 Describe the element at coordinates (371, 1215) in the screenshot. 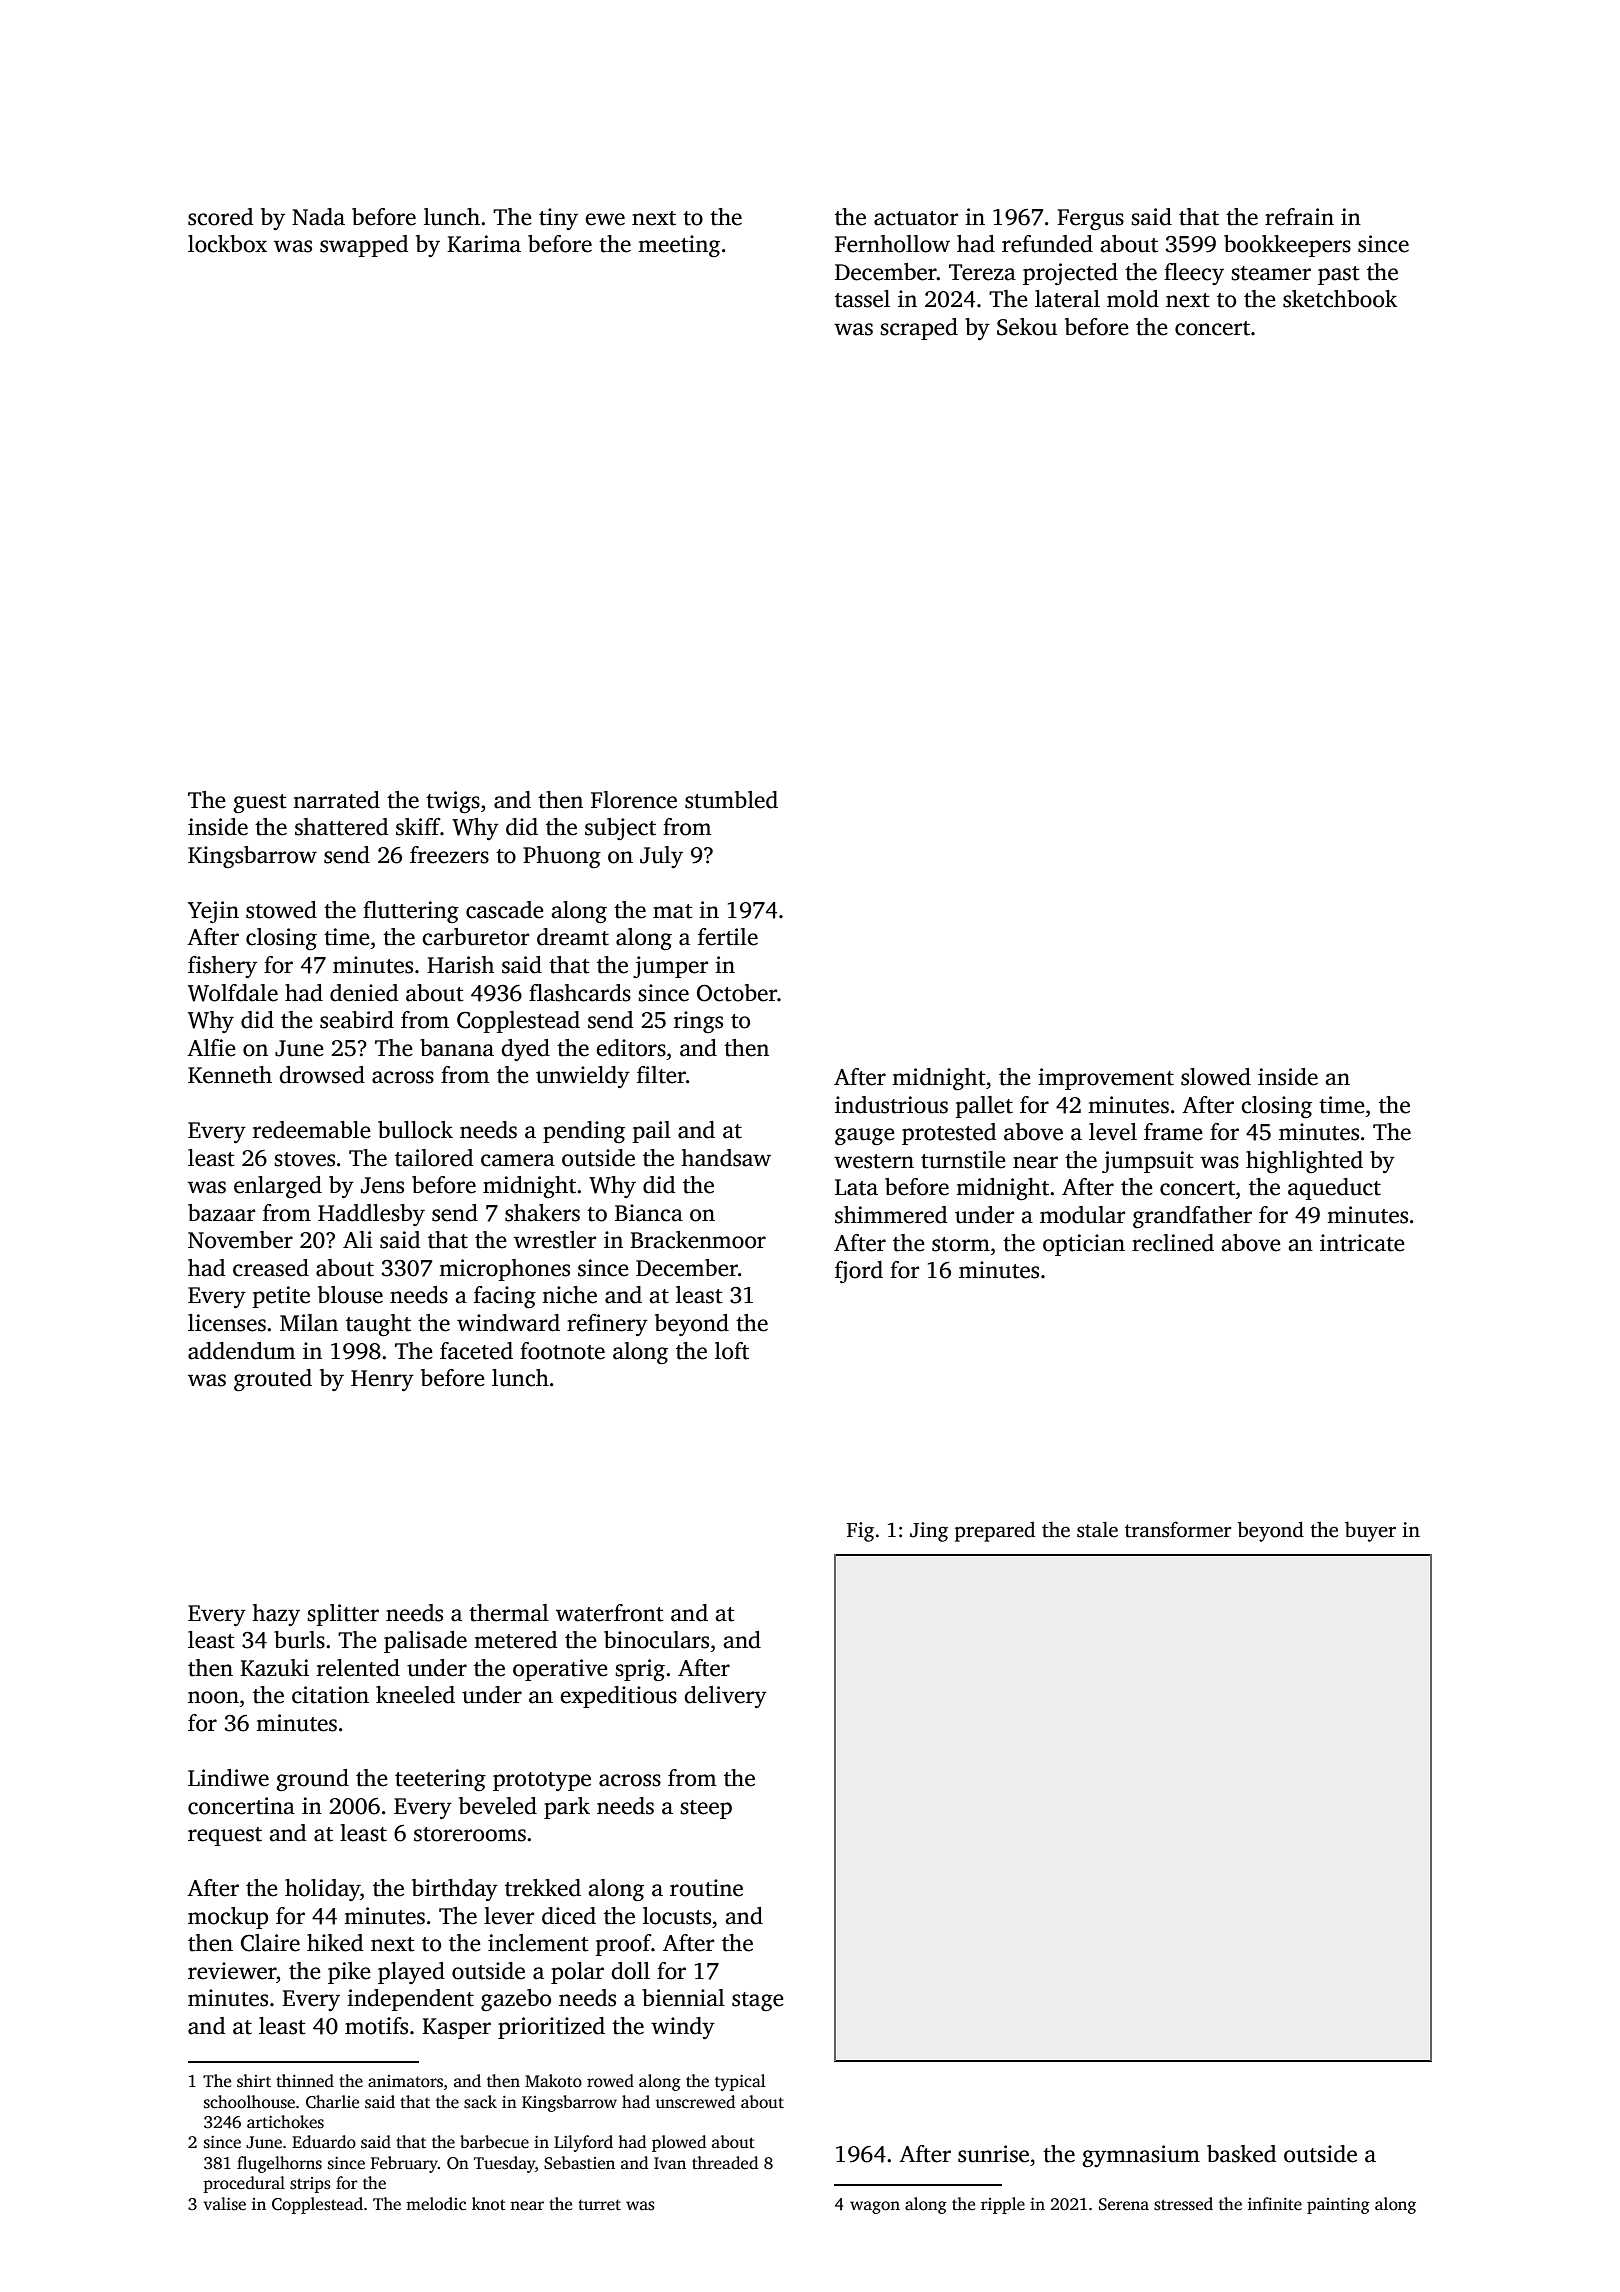

I see `Haddlesby` at that location.
